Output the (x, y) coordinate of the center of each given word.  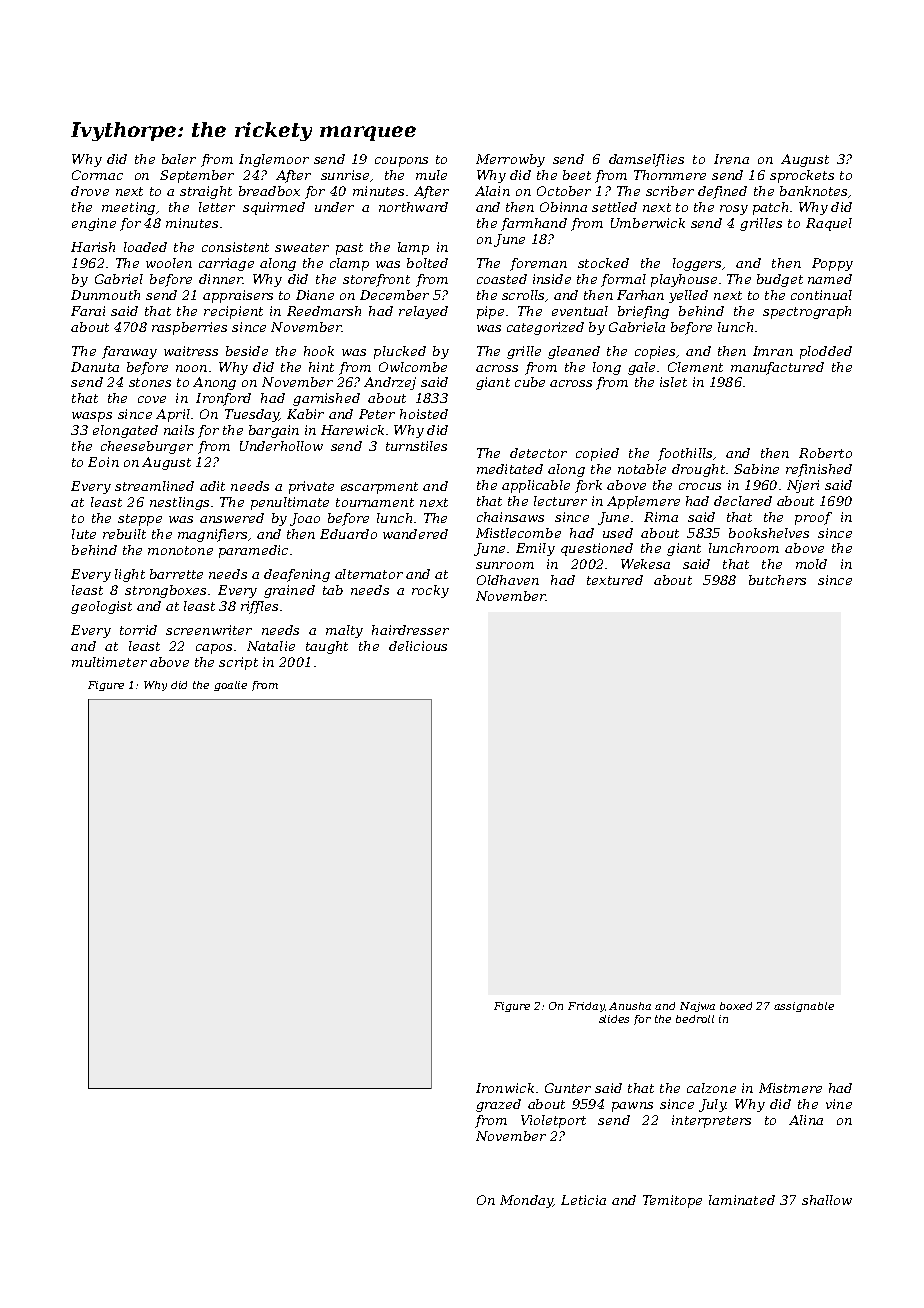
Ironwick (505, 1088)
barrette (176, 574)
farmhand (534, 224)
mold (811, 564)
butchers (777, 580)
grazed (498, 1105)
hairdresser (410, 630)
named (830, 279)
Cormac (97, 175)
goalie (230, 686)
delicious (418, 646)
